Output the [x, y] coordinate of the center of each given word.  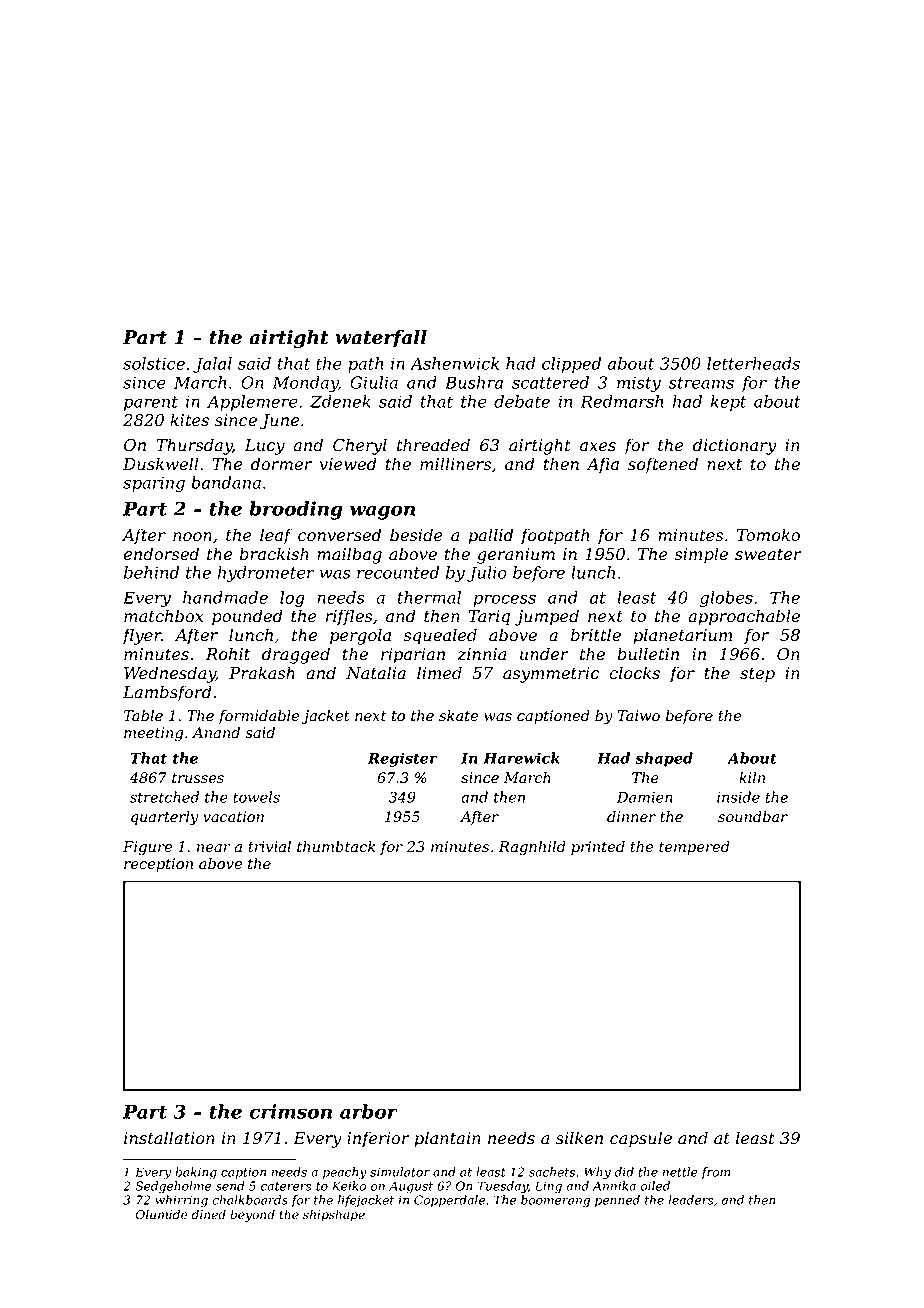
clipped [571, 365]
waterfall [381, 339]
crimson [290, 1111]
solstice [154, 363]
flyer [141, 636]
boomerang [555, 1201]
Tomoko [768, 535]
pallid [490, 536]
